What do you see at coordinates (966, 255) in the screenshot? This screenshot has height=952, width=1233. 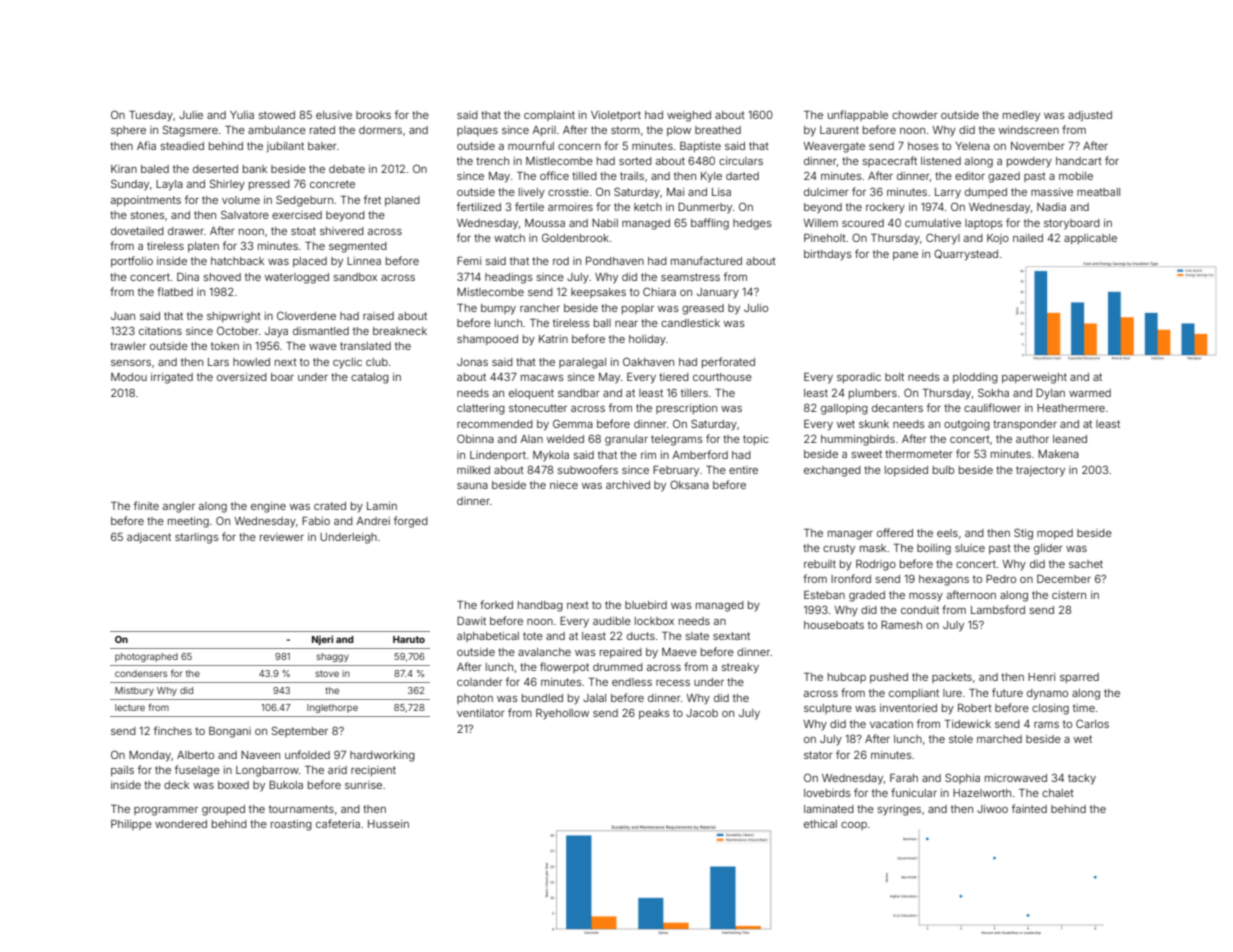 I see `Quarrystead` at bounding box center [966, 255].
